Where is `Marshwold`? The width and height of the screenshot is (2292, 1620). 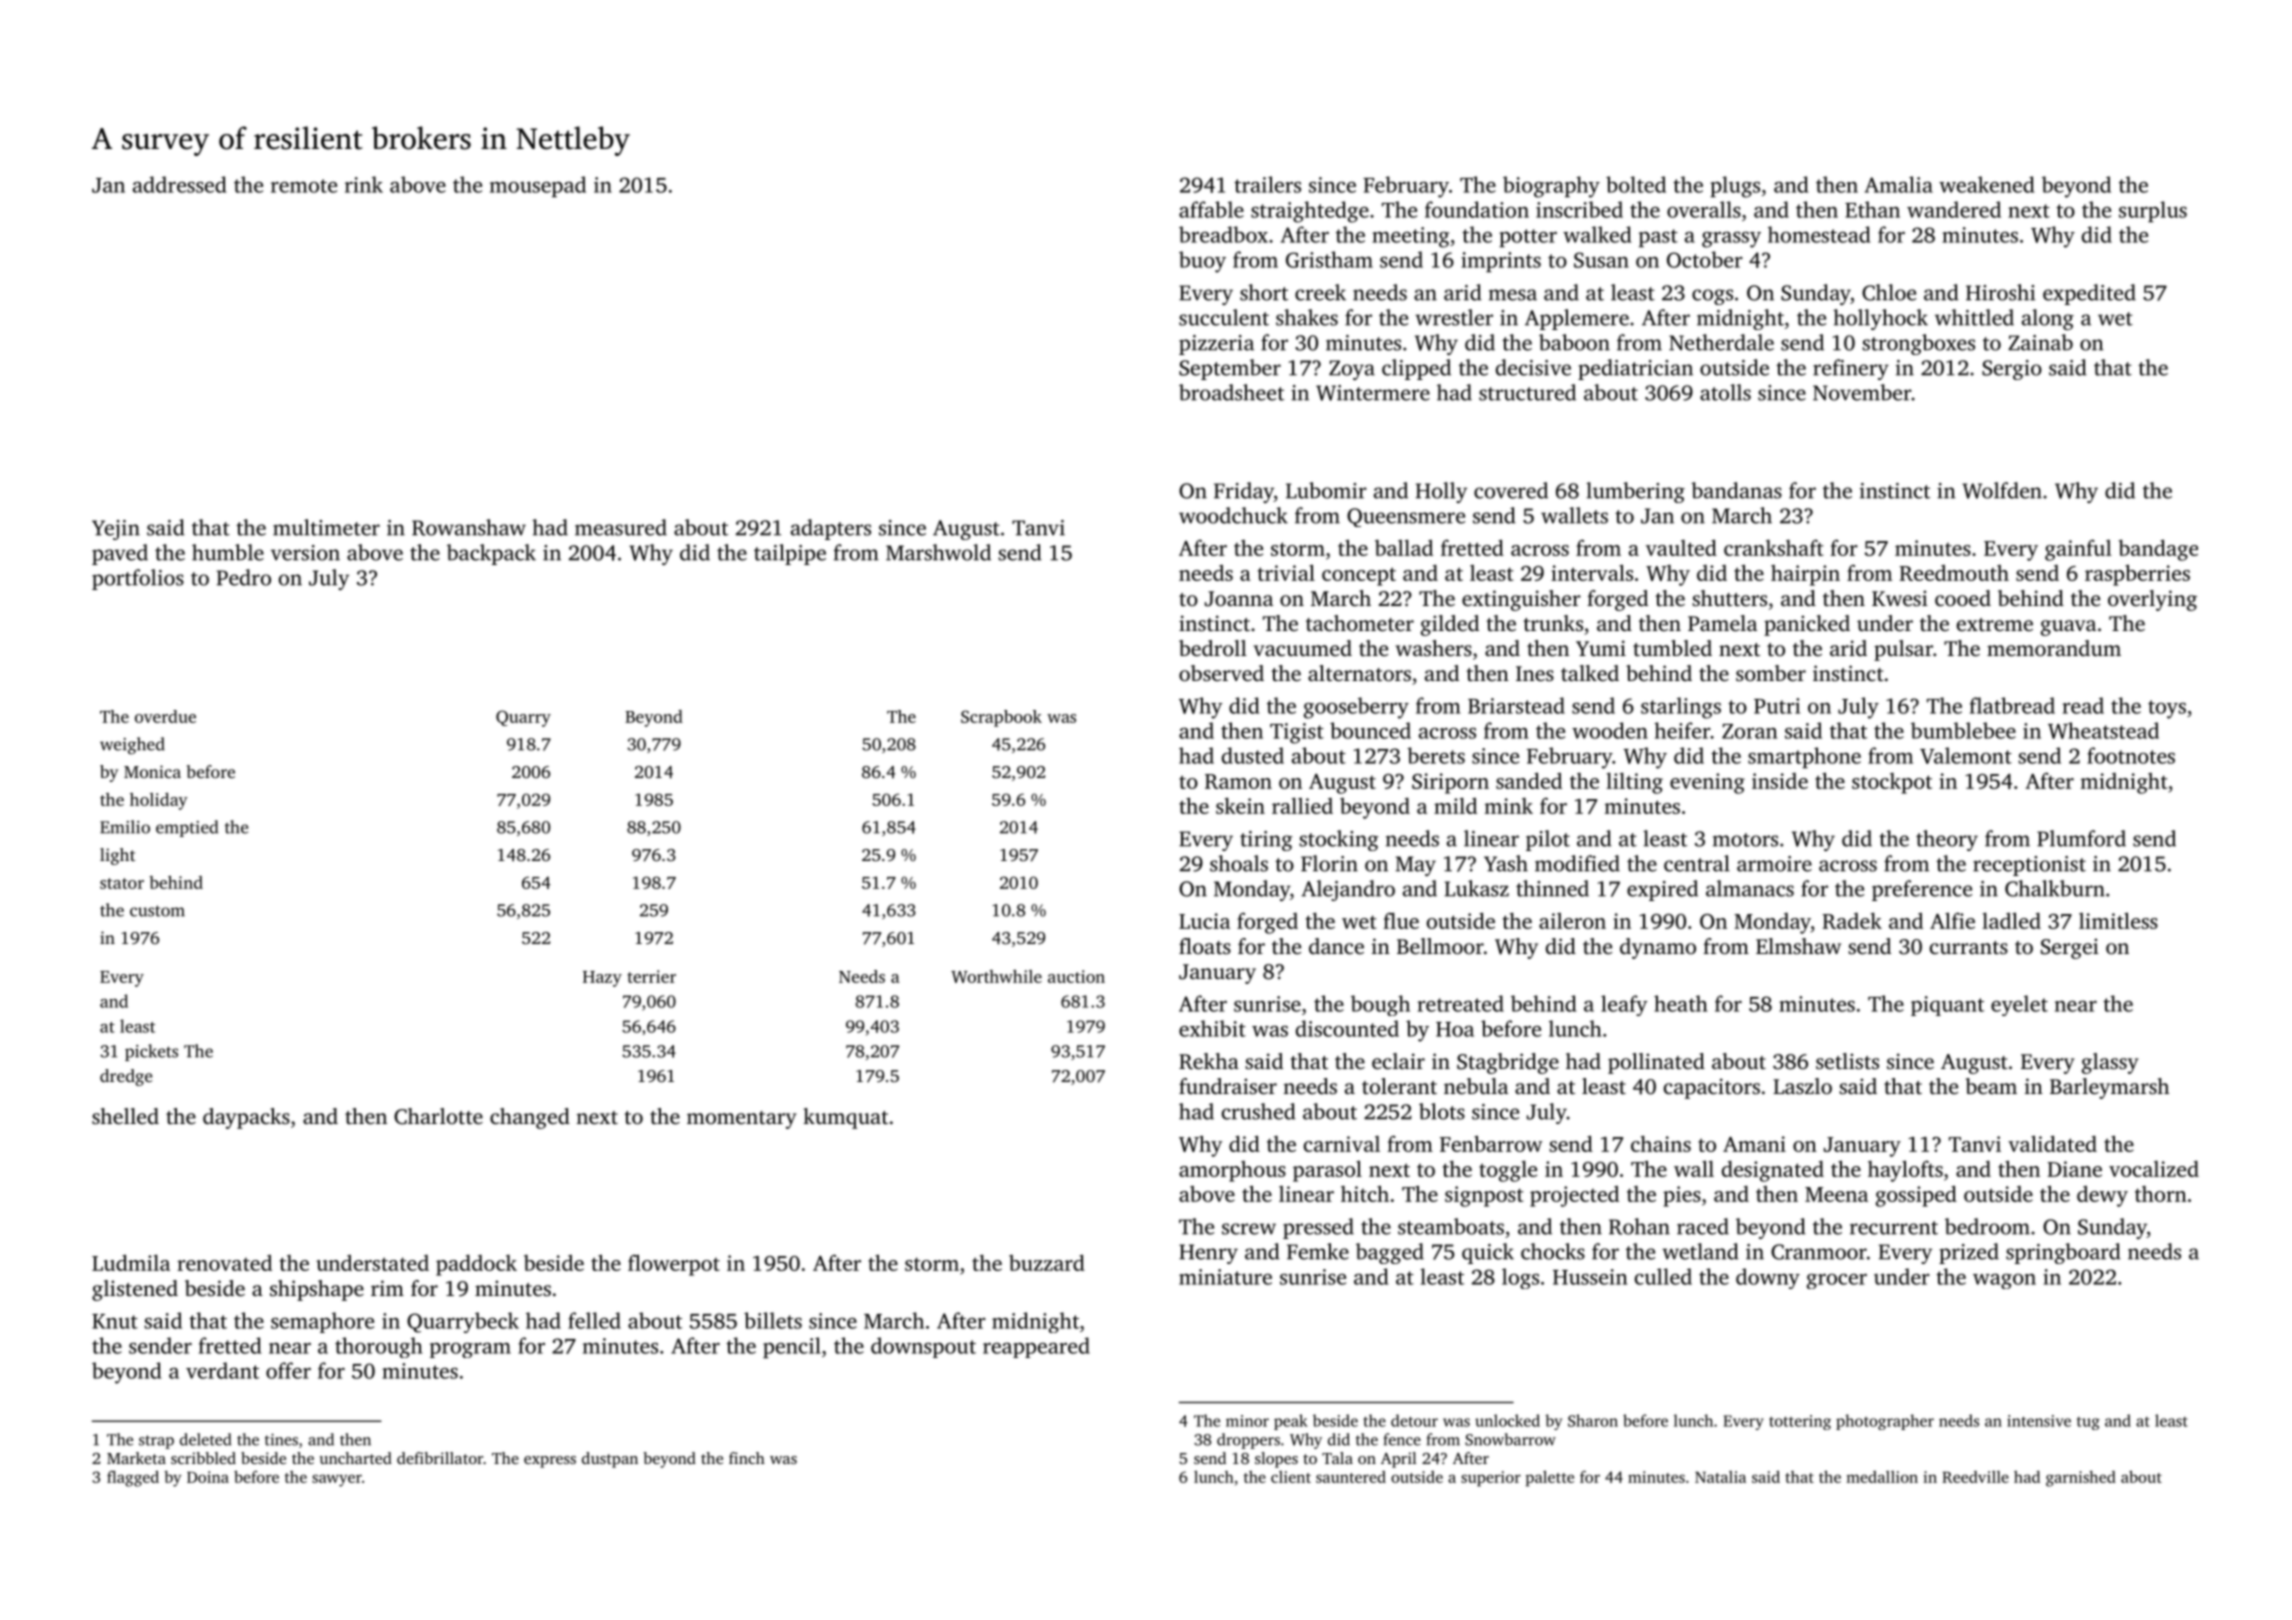 Marshwold is located at coordinates (938, 552).
